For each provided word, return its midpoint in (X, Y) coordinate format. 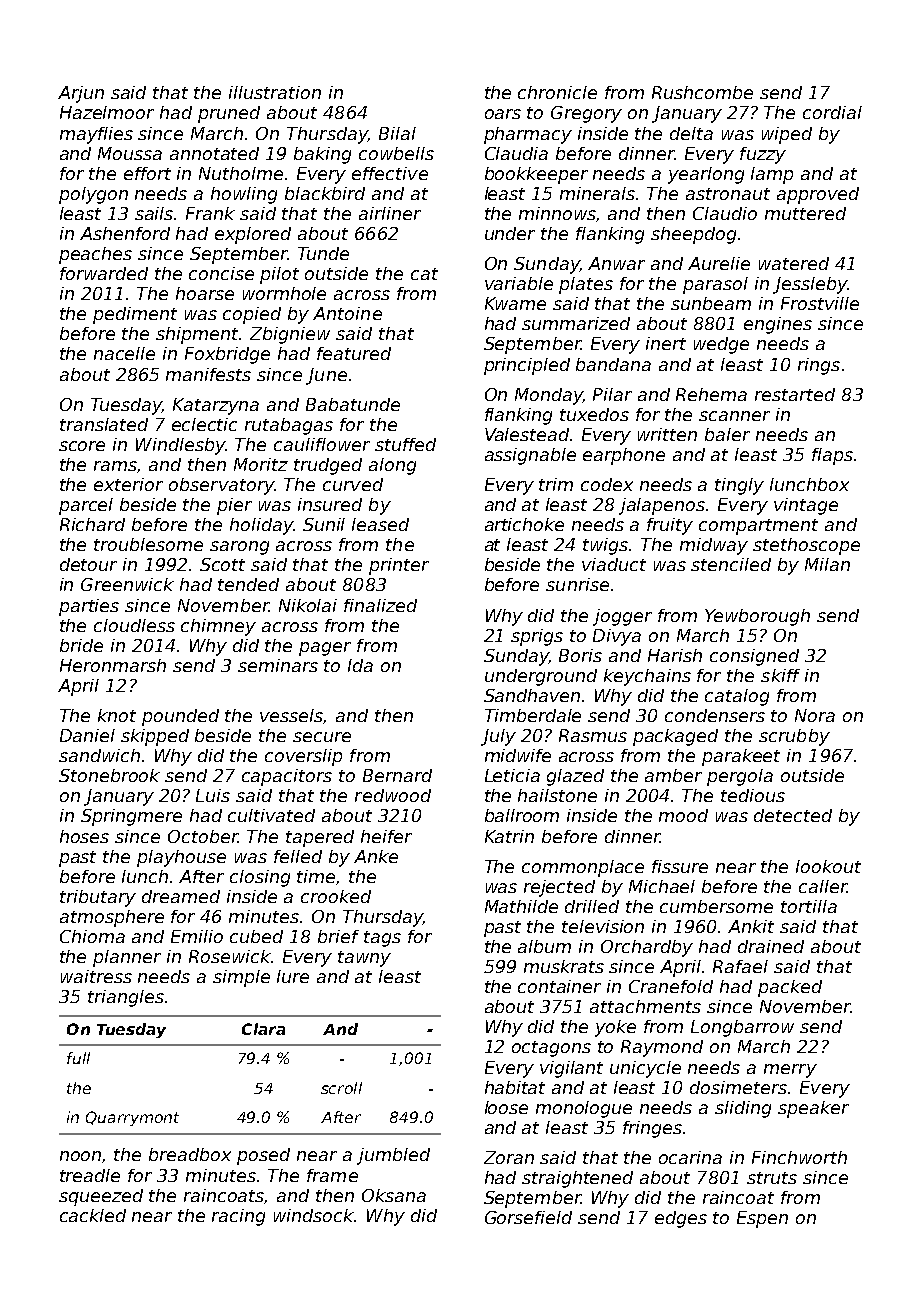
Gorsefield (528, 1217)
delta (691, 133)
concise (221, 273)
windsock (314, 1215)
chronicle (557, 92)
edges (681, 1219)
